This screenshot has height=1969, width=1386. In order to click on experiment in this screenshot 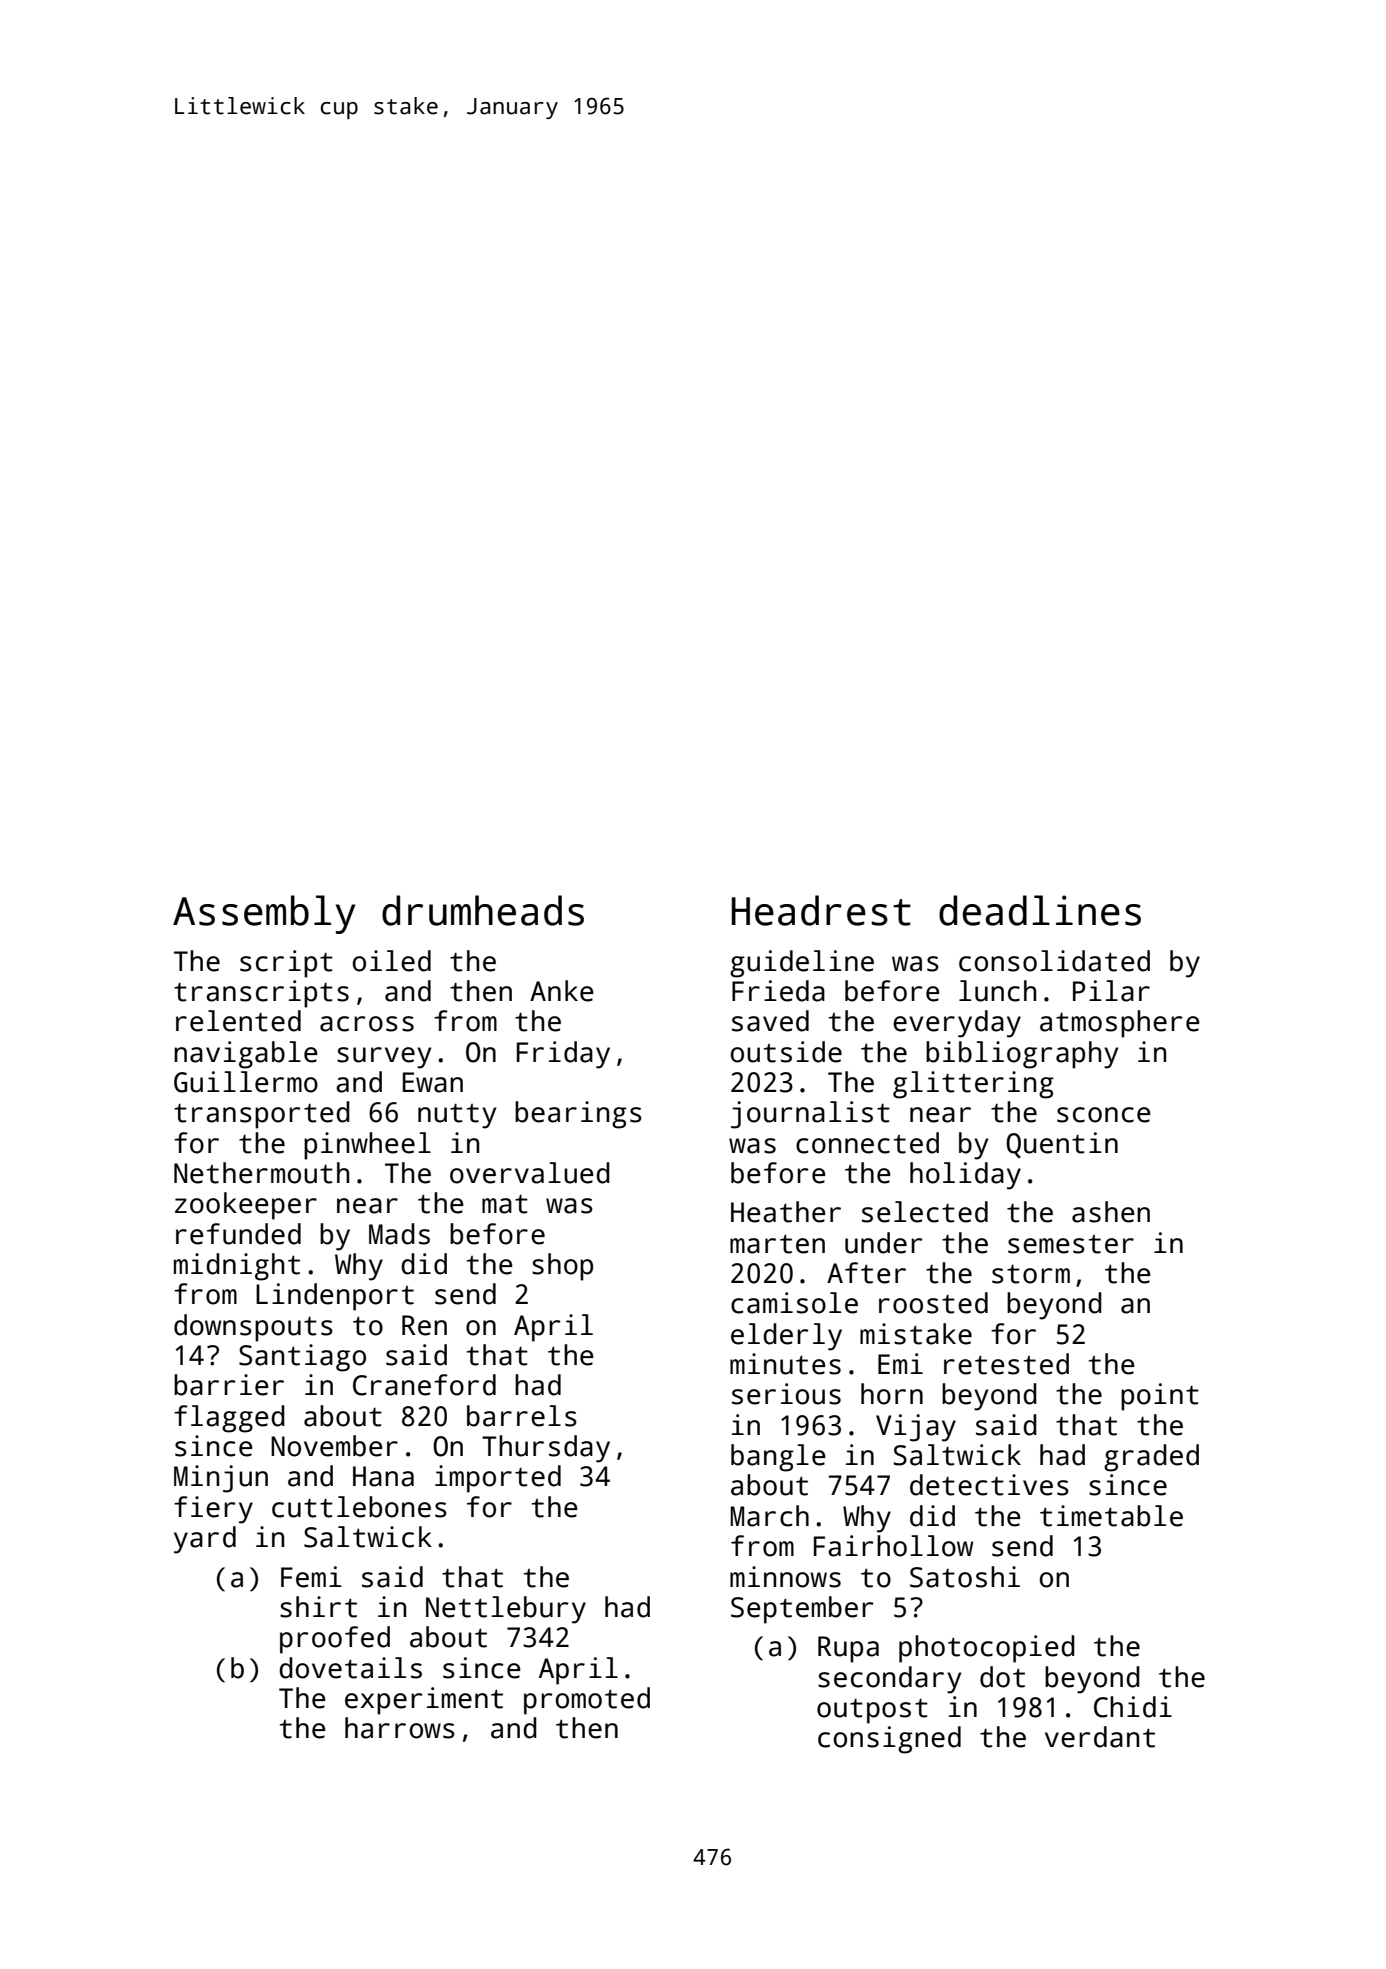, I will do `click(424, 1701)`.
